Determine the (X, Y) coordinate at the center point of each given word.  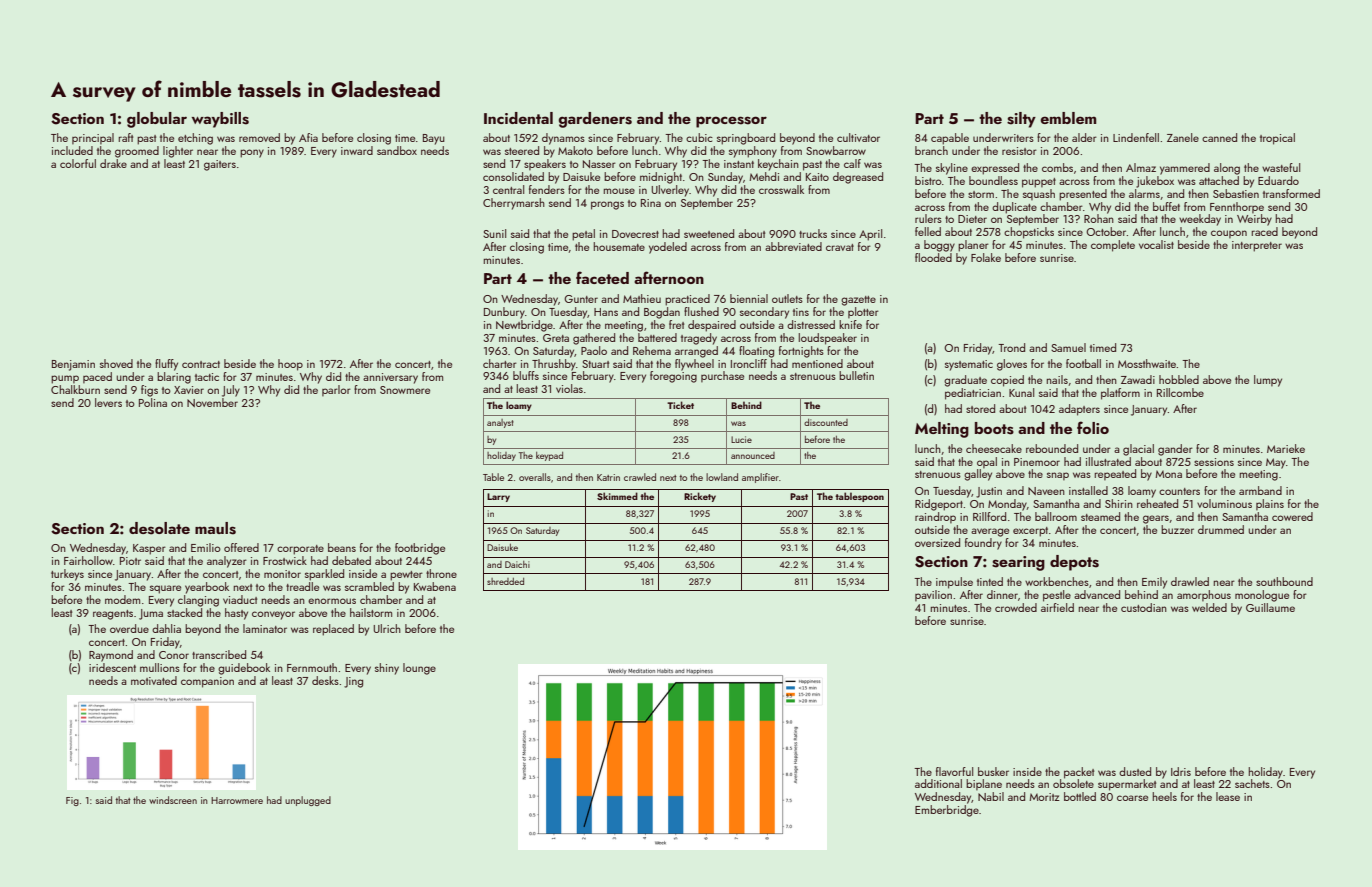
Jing (353, 682)
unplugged (308, 801)
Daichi (517, 564)
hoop (290, 365)
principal (93, 138)
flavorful (954, 771)
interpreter (1257, 246)
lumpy (1268, 381)
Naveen (1046, 491)
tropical (1277, 139)
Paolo (594, 350)
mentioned (817, 363)
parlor (336, 390)
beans (342, 547)
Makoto (575, 150)
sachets (1252, 783)
